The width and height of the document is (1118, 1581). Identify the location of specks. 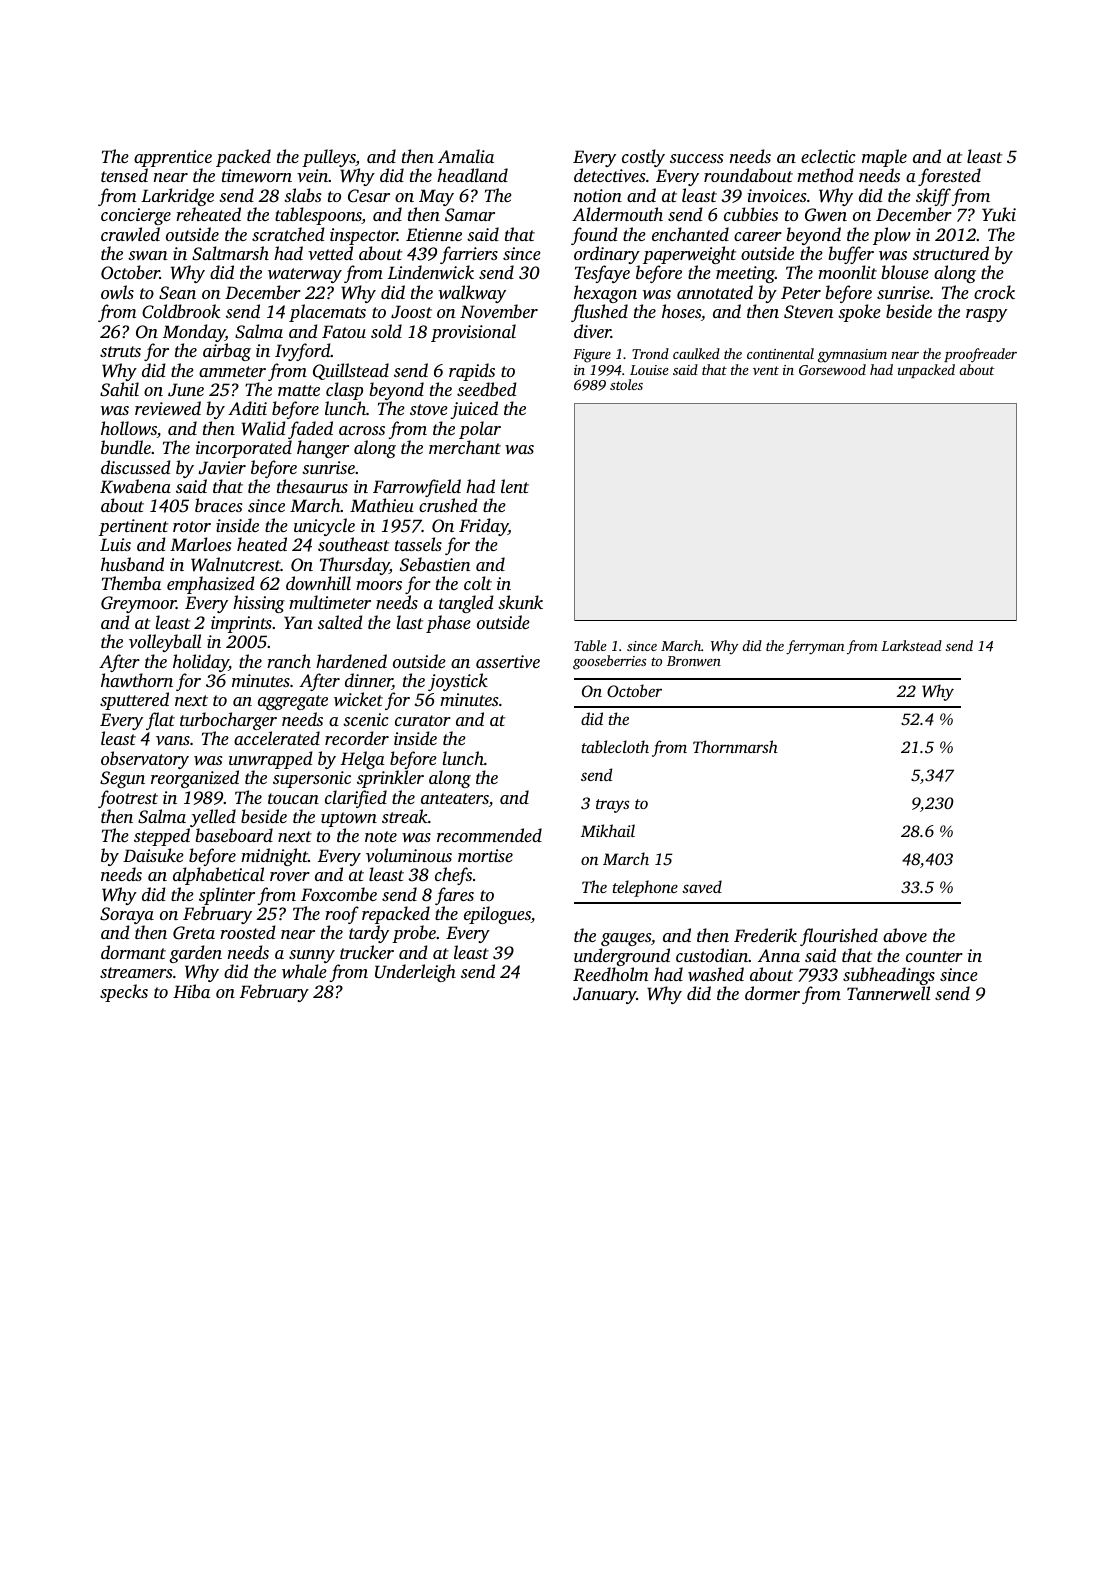
(124, 993).
